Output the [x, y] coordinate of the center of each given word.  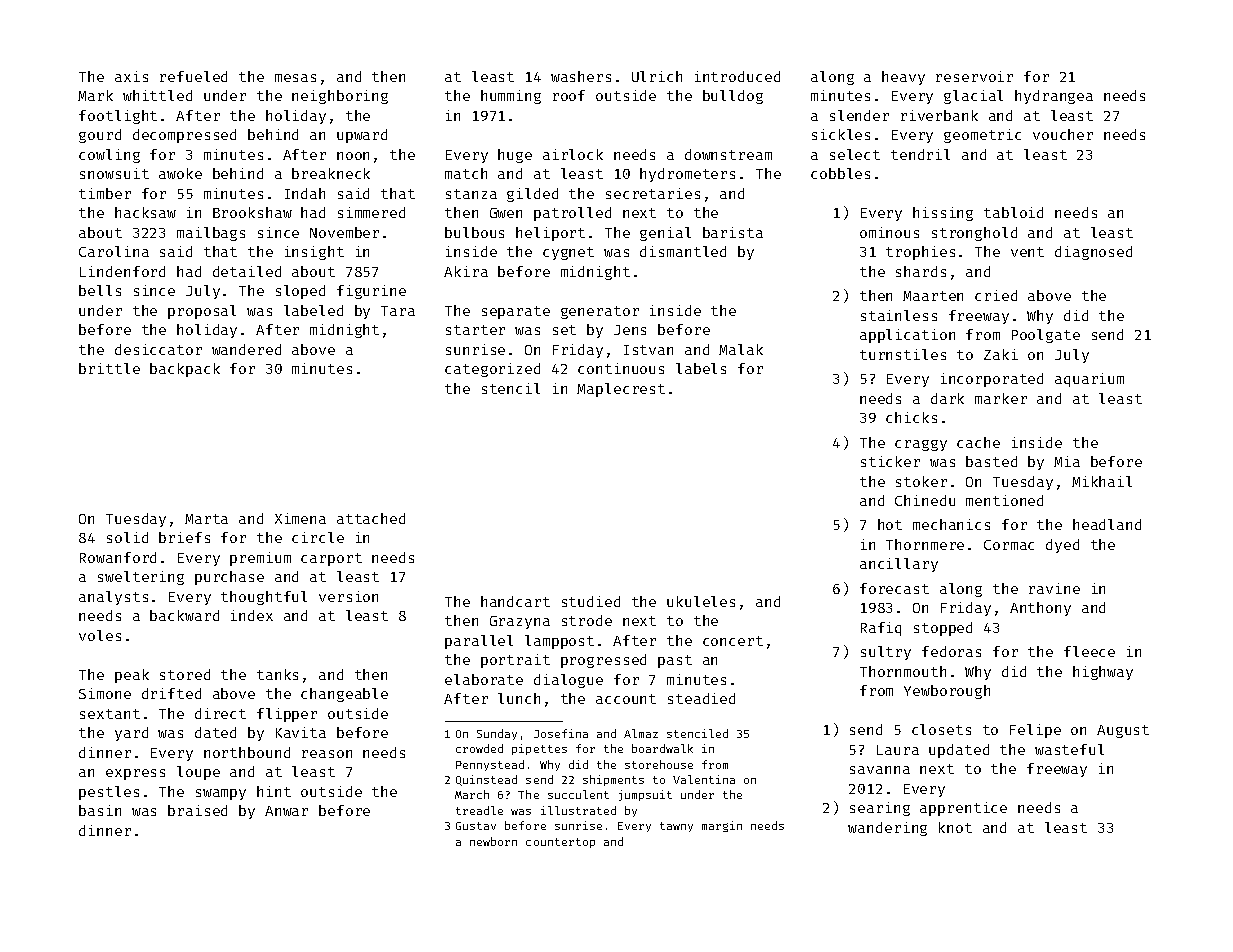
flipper [287, 715]
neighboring [340, 97]
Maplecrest [621, 390]
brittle [109, 368]
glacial [973, 97]
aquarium [1089, 380]
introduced [737, 76]
